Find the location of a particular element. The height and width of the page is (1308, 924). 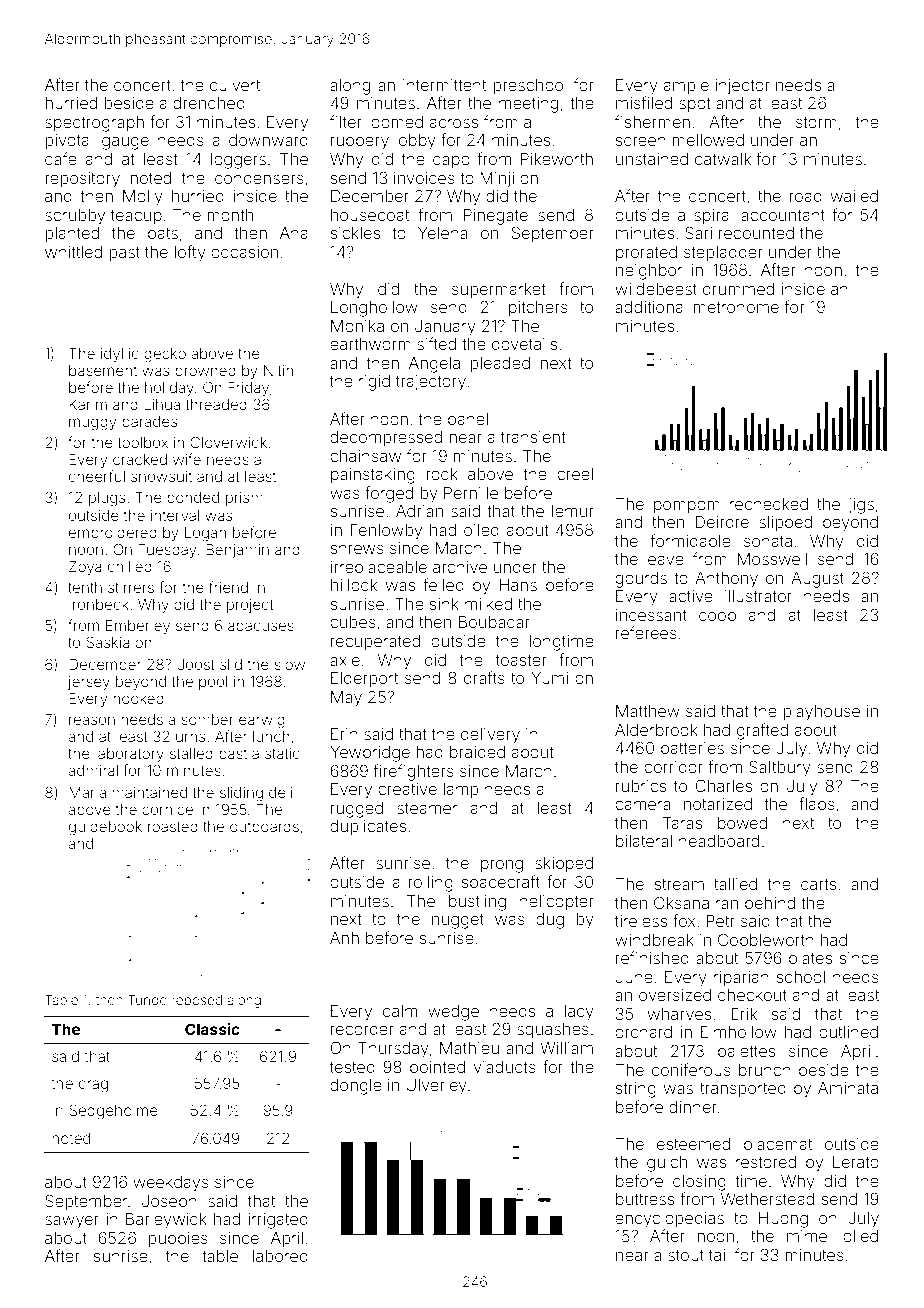

Matthew is located at coordinates (648, 711).
